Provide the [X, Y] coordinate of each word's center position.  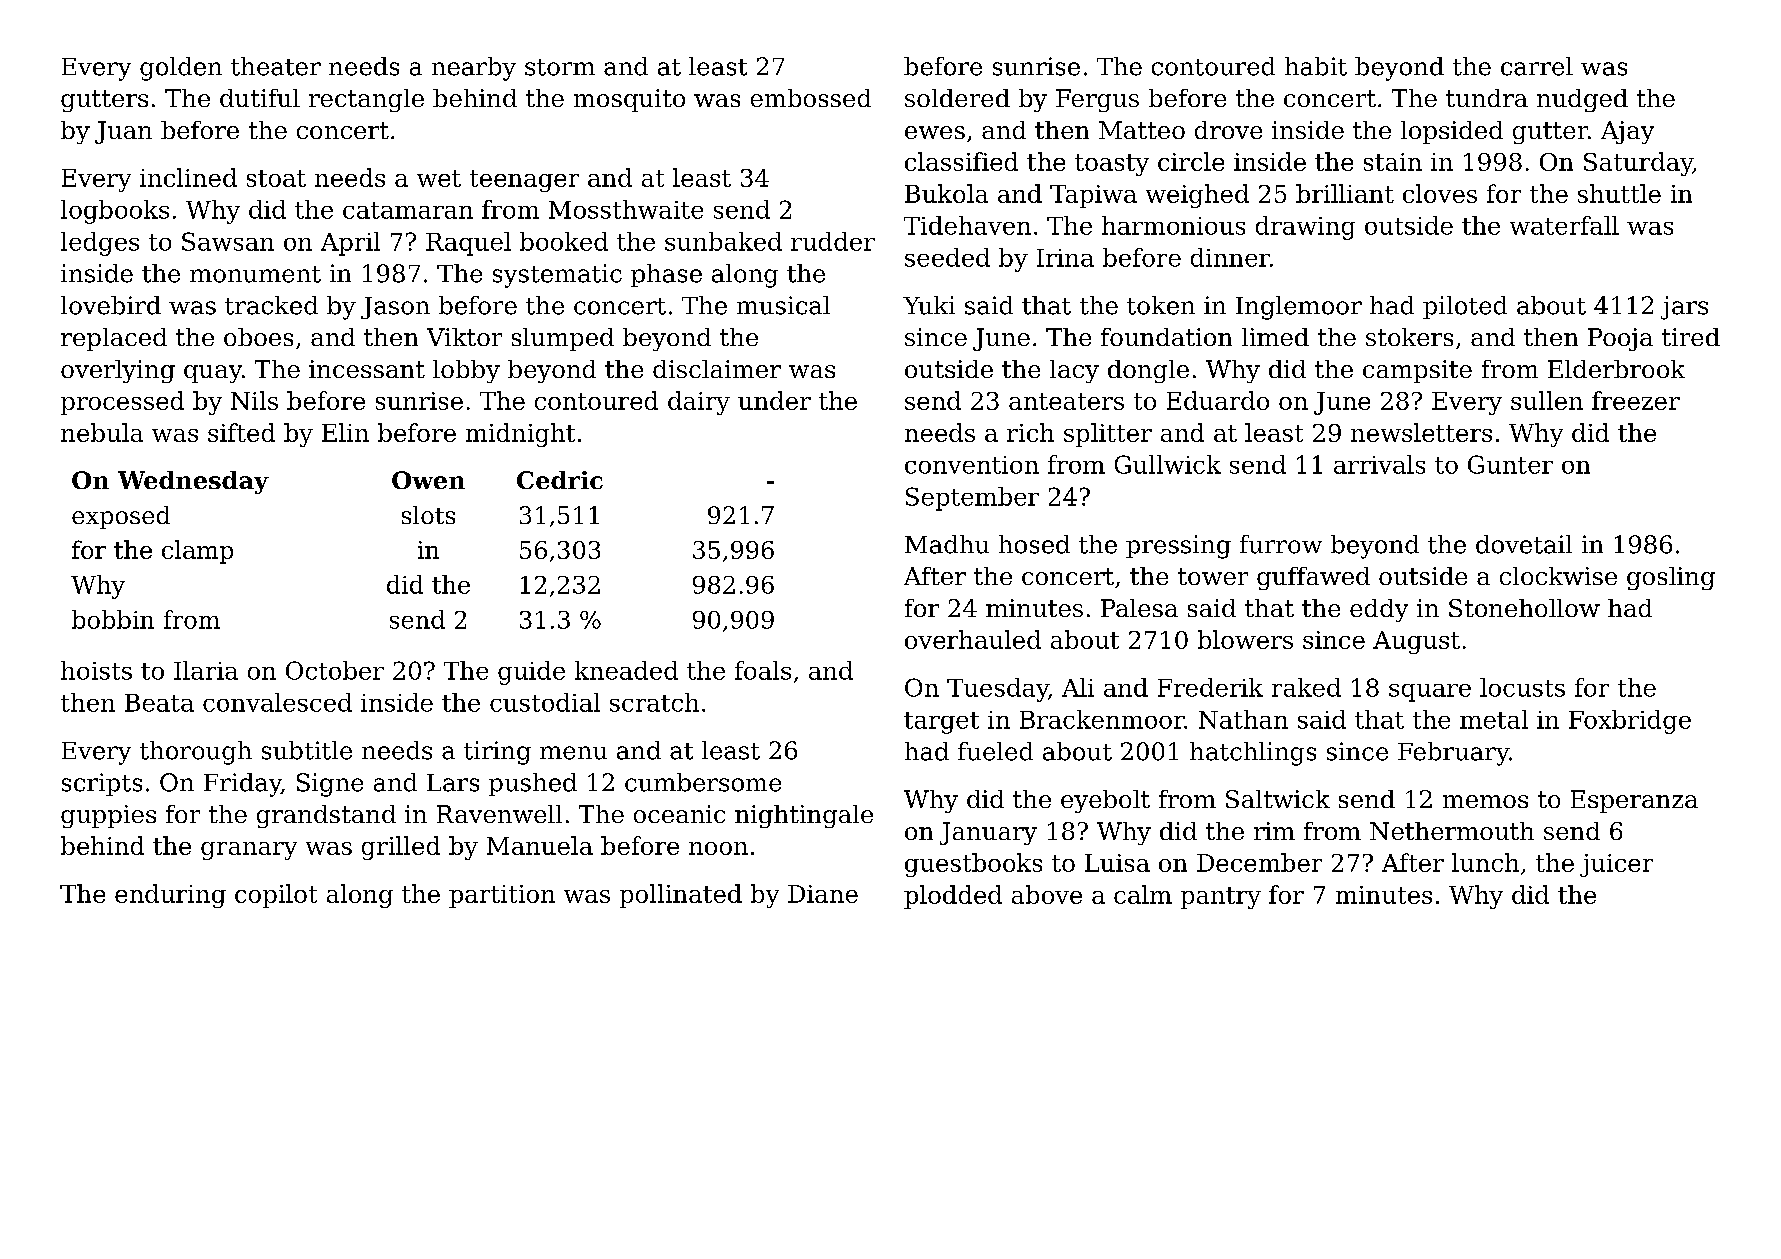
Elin [345, 432]
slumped [563, 339]
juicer [1616, 865]
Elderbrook [1616, 369]
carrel [1537, 66]
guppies [108, 816]
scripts [102, 784]
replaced [114, 339]
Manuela [540, 845]
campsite [1417, 371]
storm [560, 67]
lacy [1074, 371]
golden [181, 69]
